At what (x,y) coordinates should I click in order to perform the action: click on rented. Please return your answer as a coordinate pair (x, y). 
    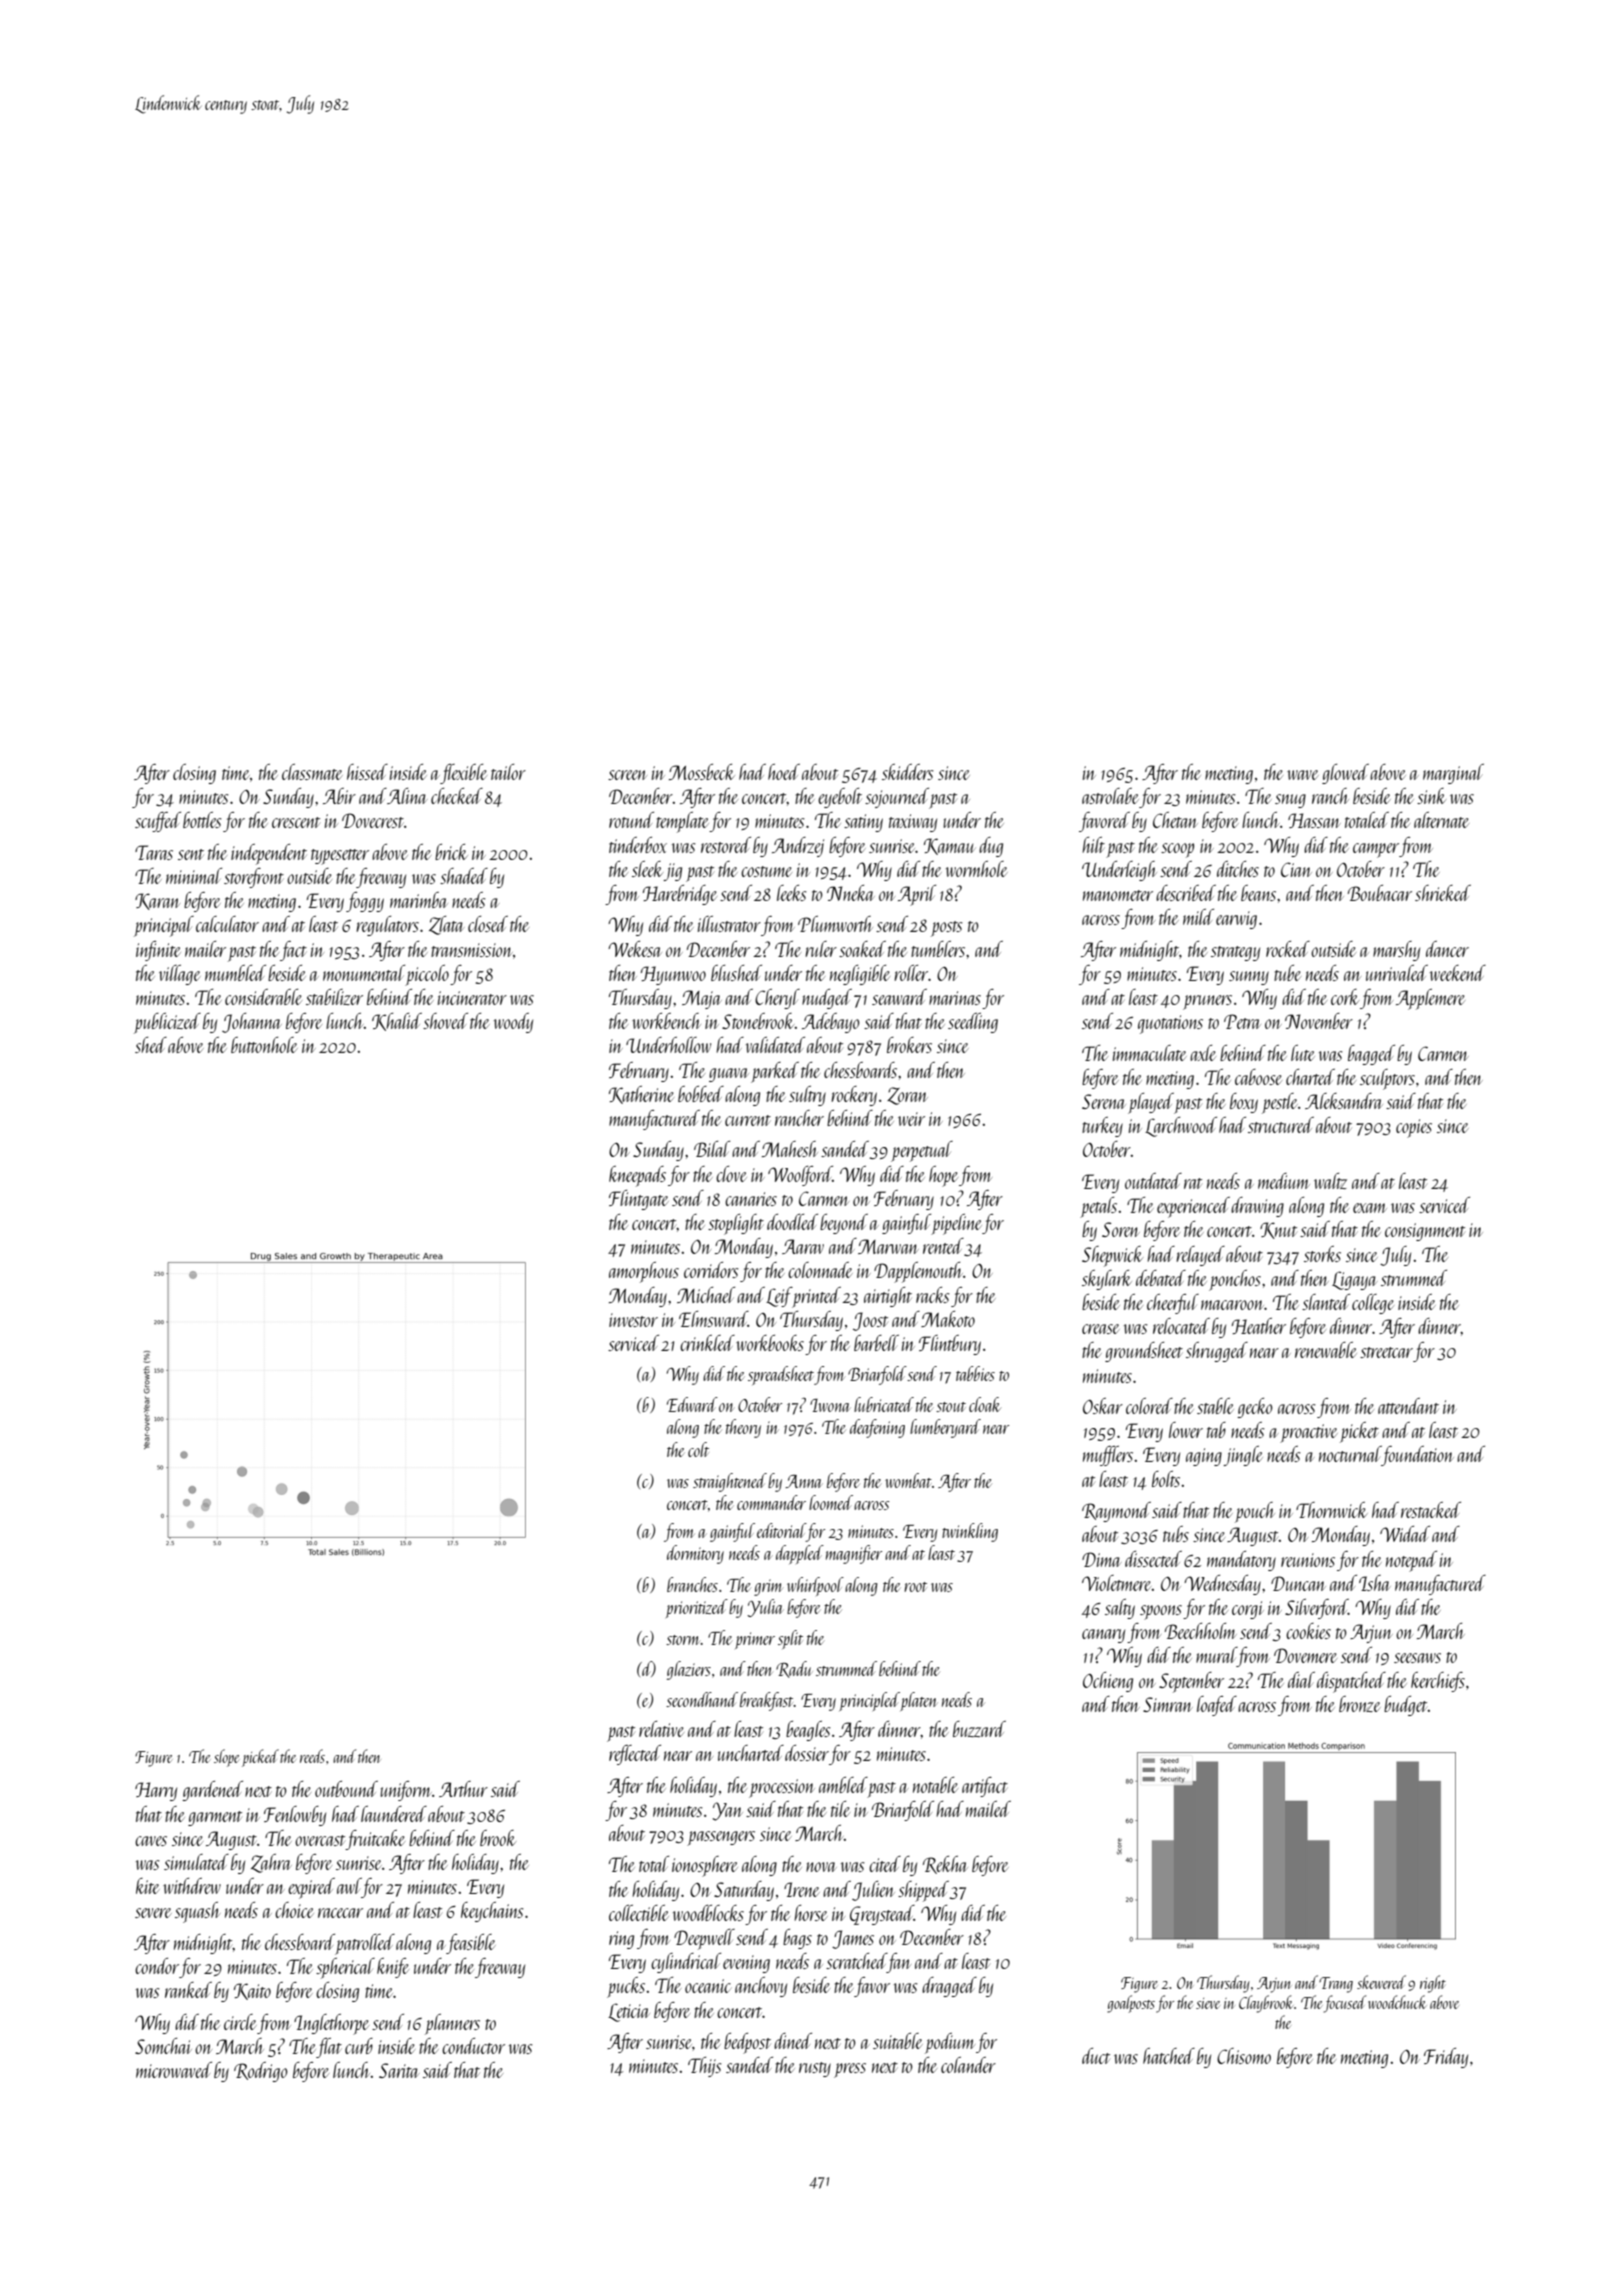
    Looking at the image, I should click on (943, 1246).
